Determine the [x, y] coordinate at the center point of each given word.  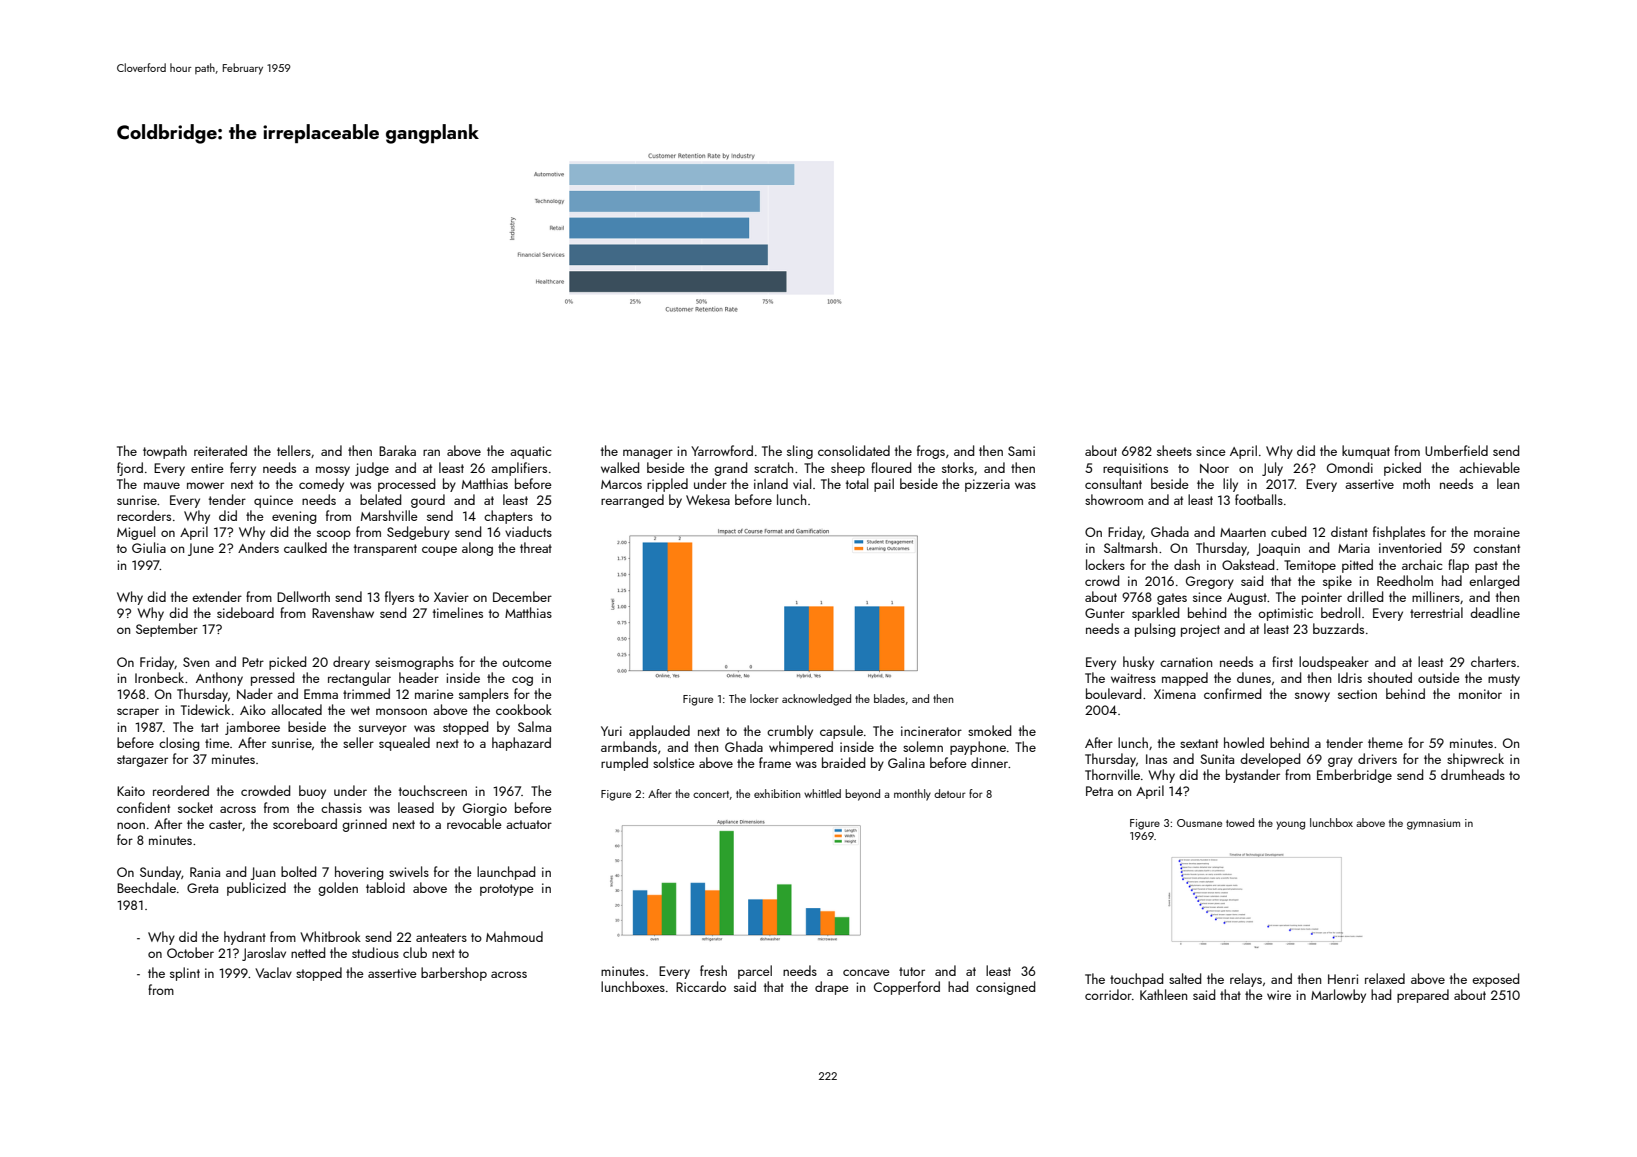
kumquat [1366, 452]
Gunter [1105, 613]
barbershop [454, 974]
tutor [912, 971]
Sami [1021, 451]
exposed [1495, 980]
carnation [1186, 662]
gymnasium [1433, 824]
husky [1138, 663]
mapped [1185, 679]
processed [406, 485]
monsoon [401, 711]
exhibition [777, 793]
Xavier [451, 597]
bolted [298, 871]
